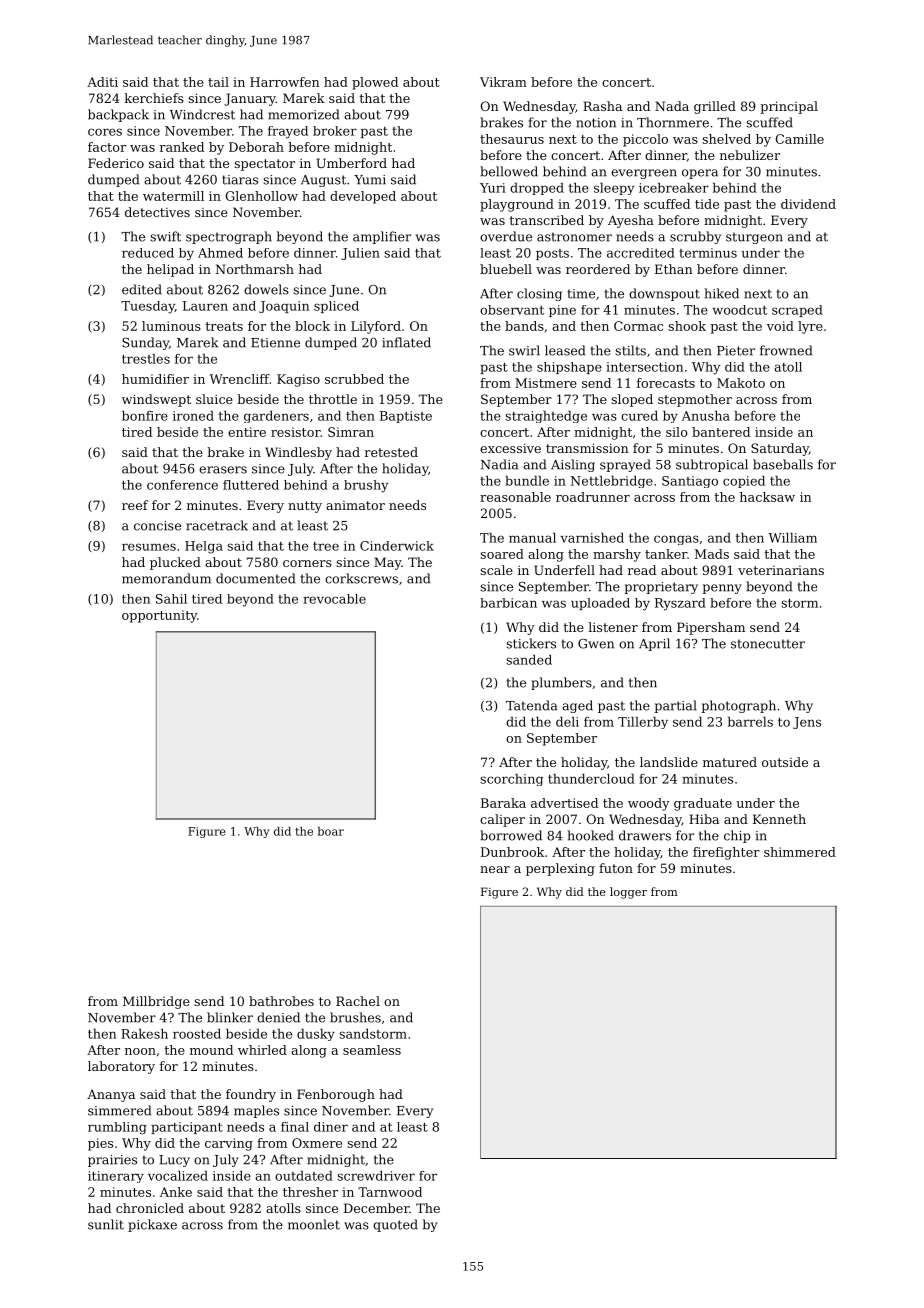 The height and width of the page is (1308, 924). Describe the element at coordinates (390, 1192) in the page. I see `Tarnwood` at that location.
